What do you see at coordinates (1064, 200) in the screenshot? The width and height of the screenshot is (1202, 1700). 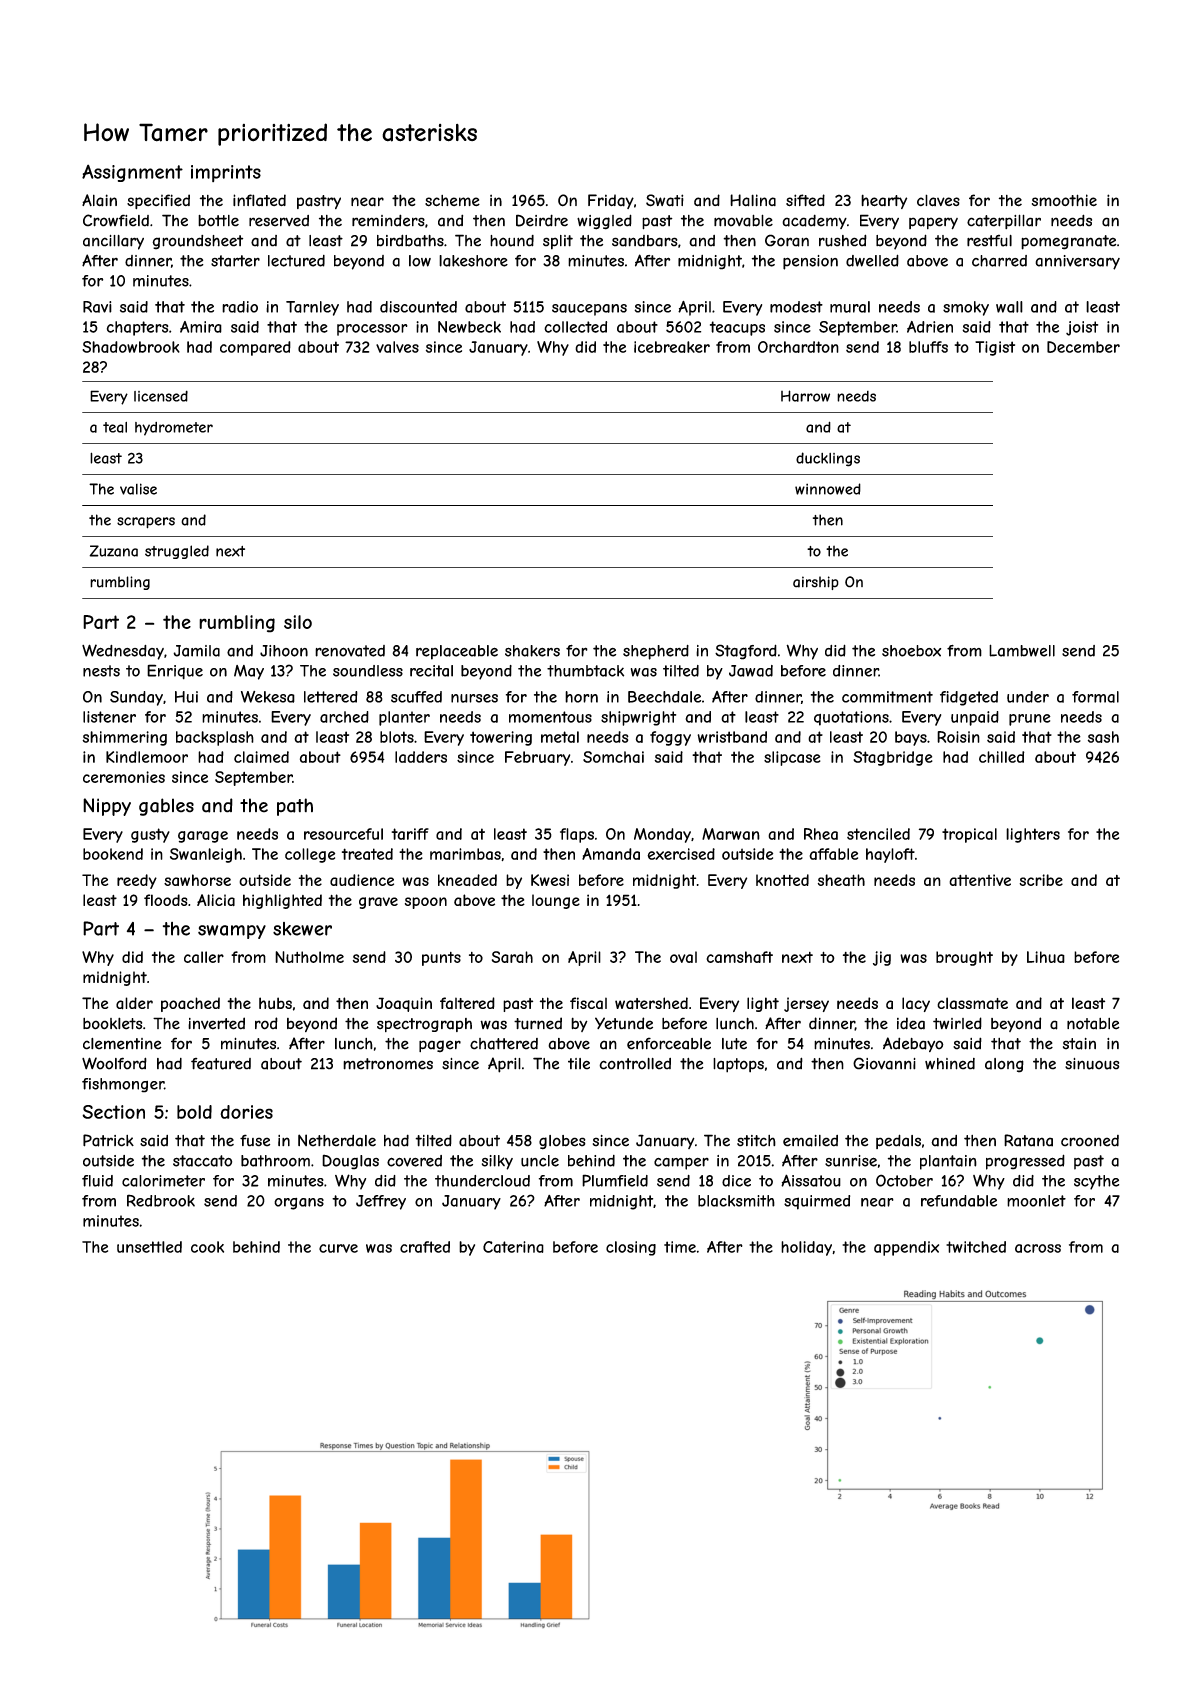 I see `smoothie` at bounding box center [1064, 200].
